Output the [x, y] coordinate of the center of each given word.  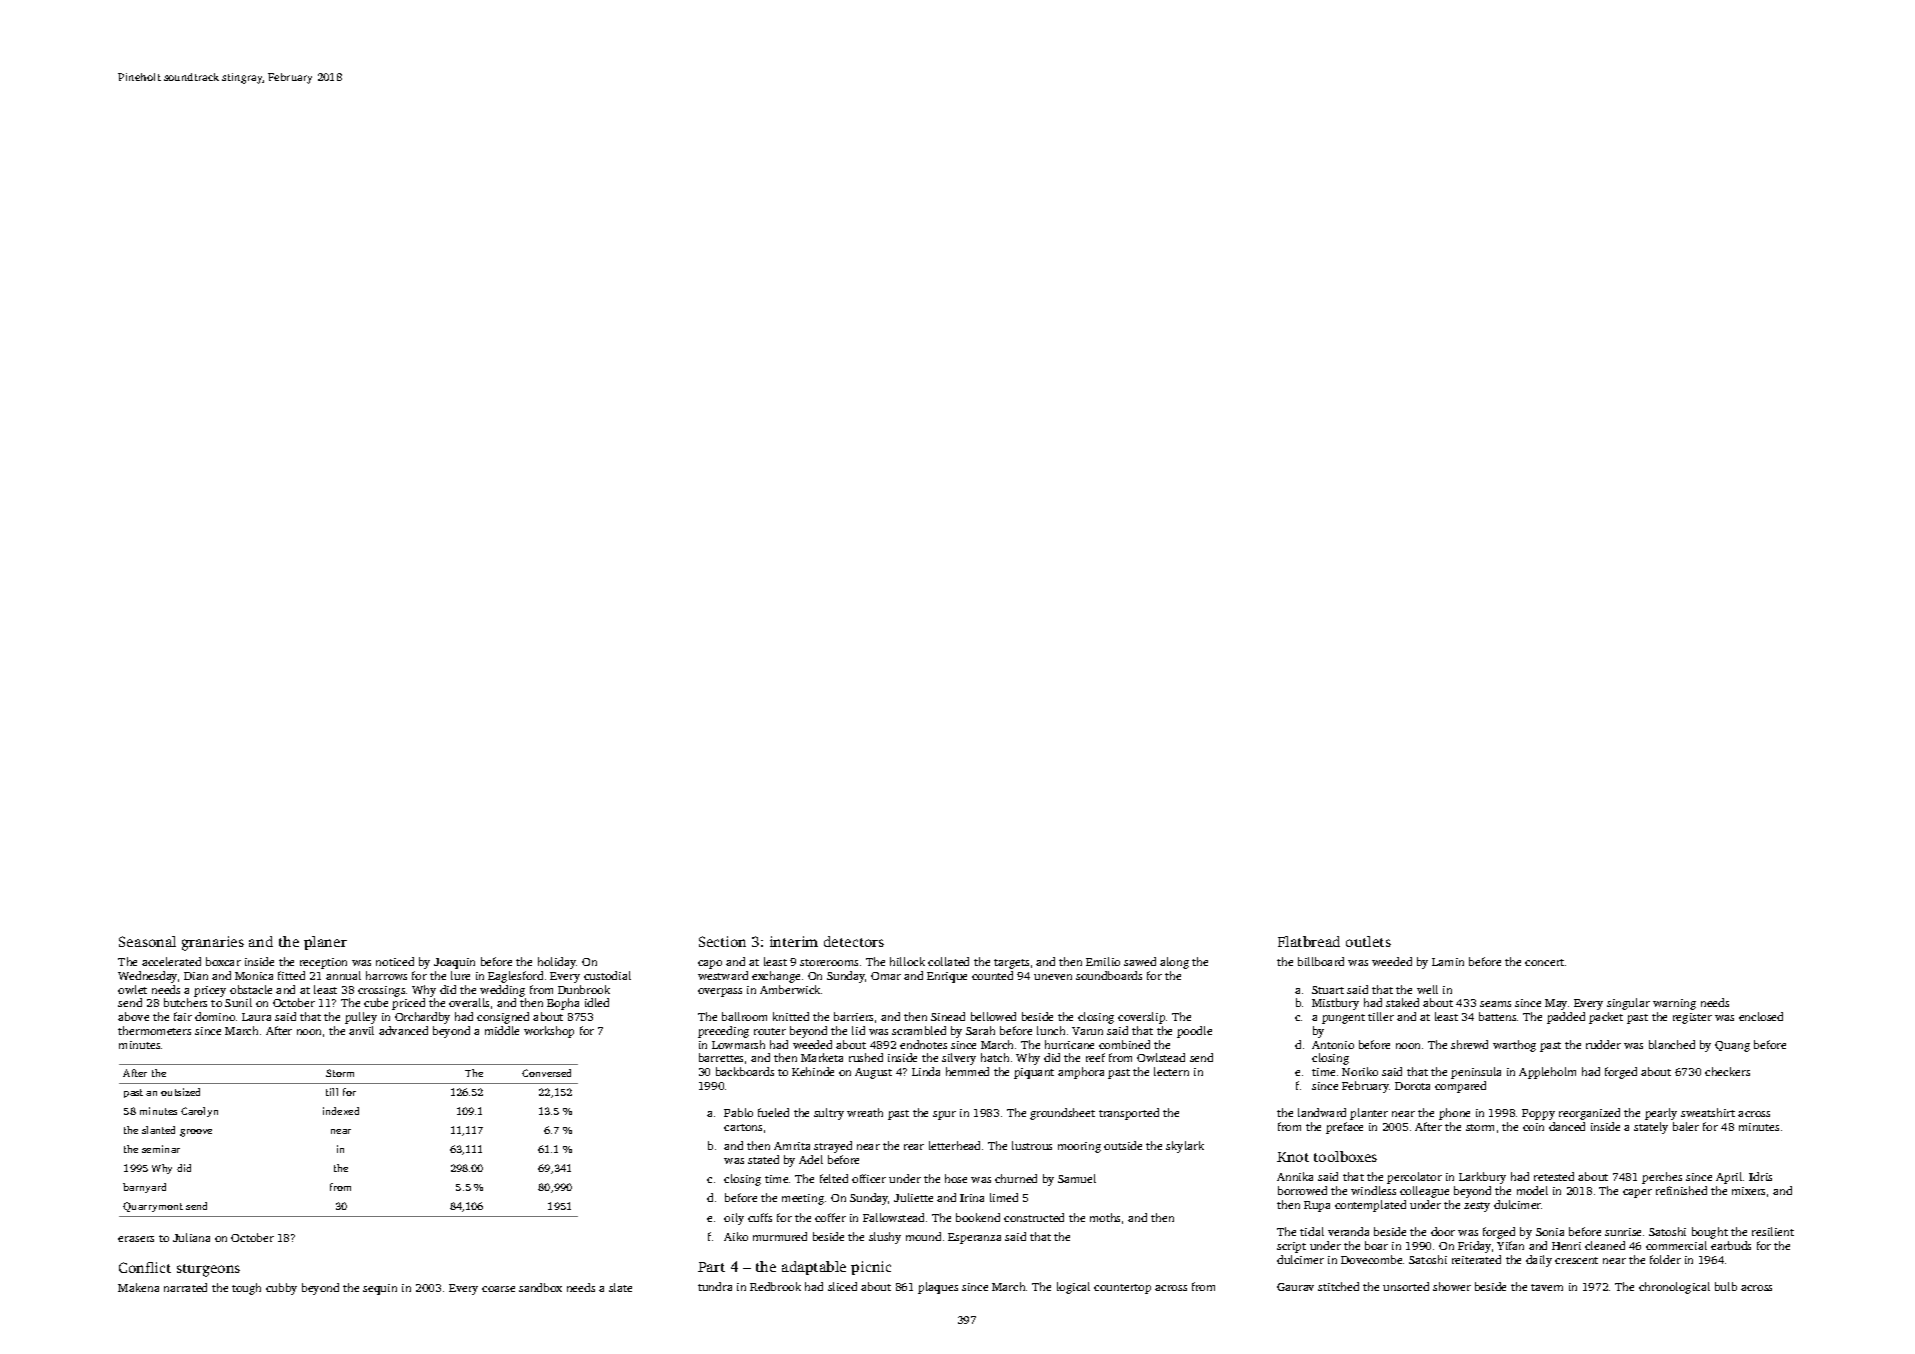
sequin [380, 1289]
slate [620, 1287]
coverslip [1141, 1018]
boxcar [223, 961]
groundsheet [1062, 1114]
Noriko [1360, 1071]
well [1427, 989]
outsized [180, 1092]
